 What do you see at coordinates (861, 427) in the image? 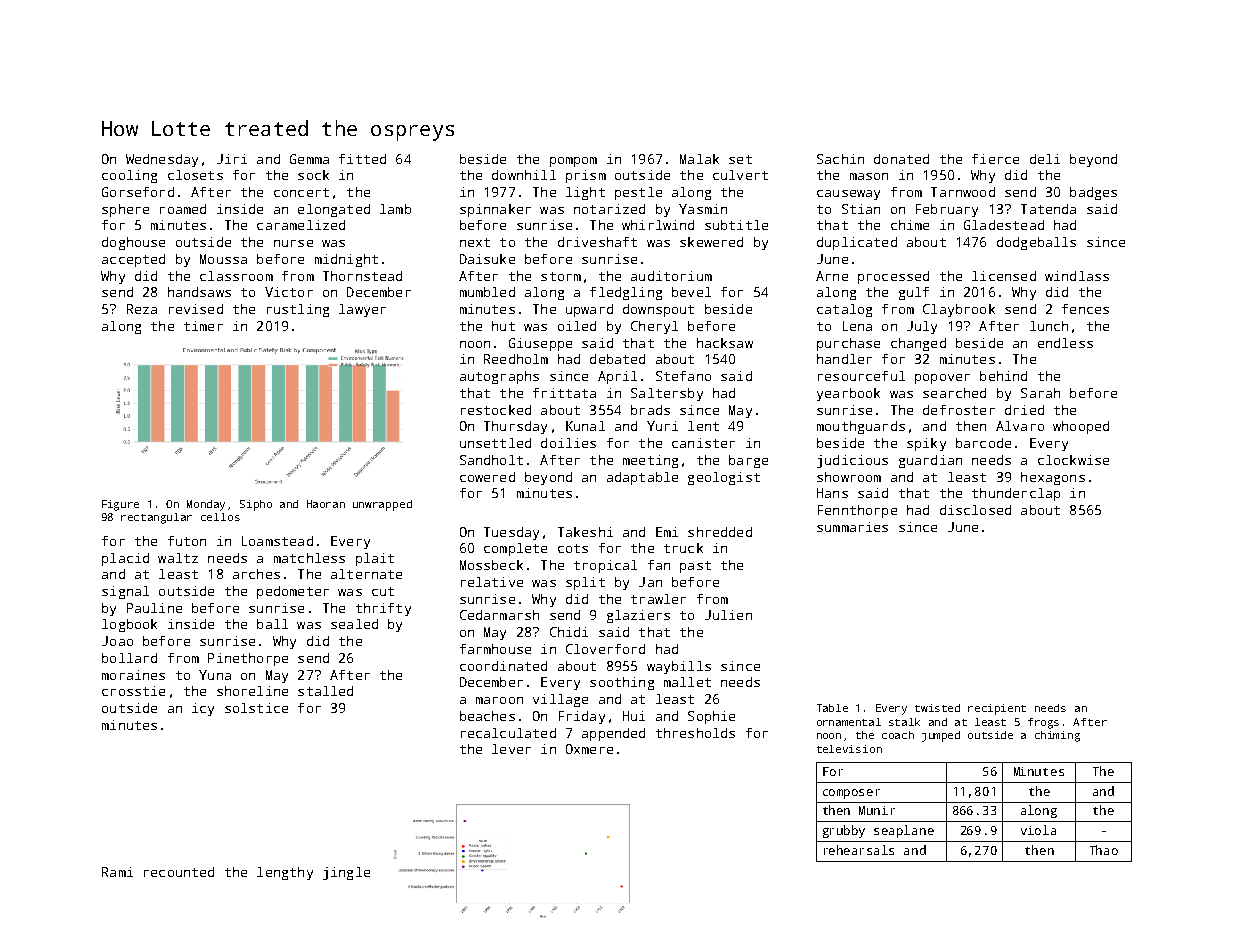
I see `mouthguards` at bounding box center [861, 427].
